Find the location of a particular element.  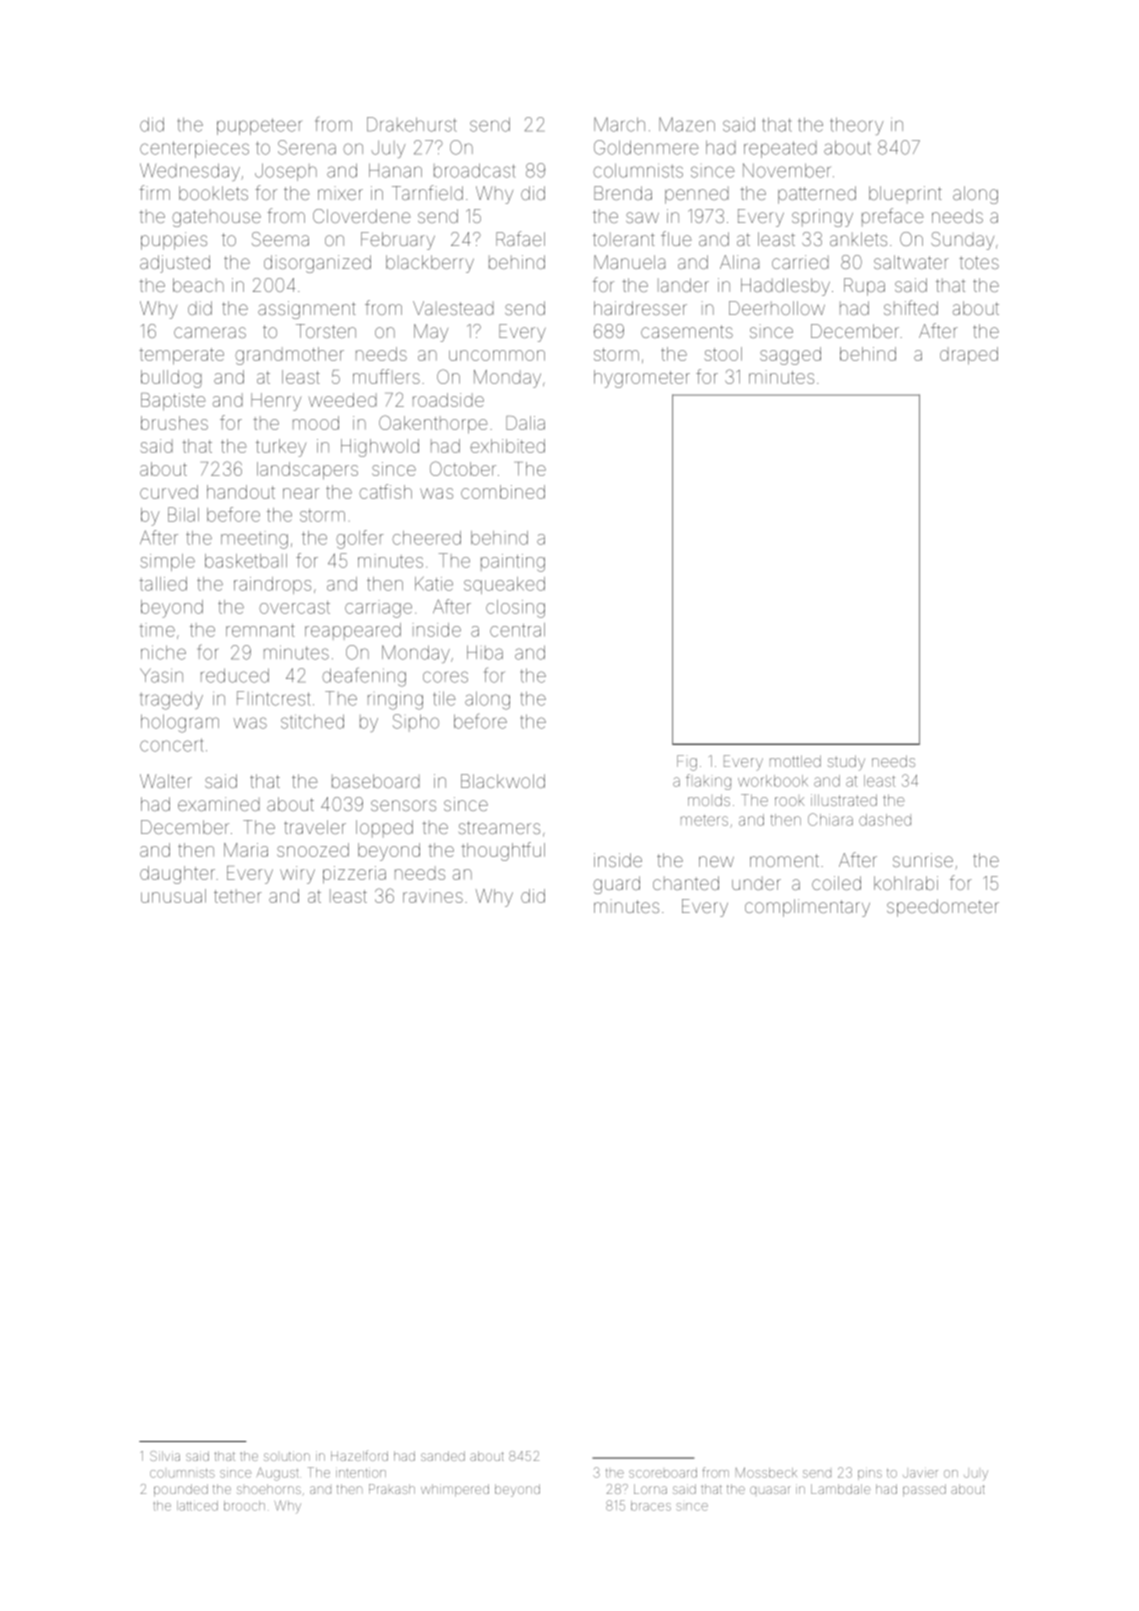

mood is located at coordinates (316, 423).
